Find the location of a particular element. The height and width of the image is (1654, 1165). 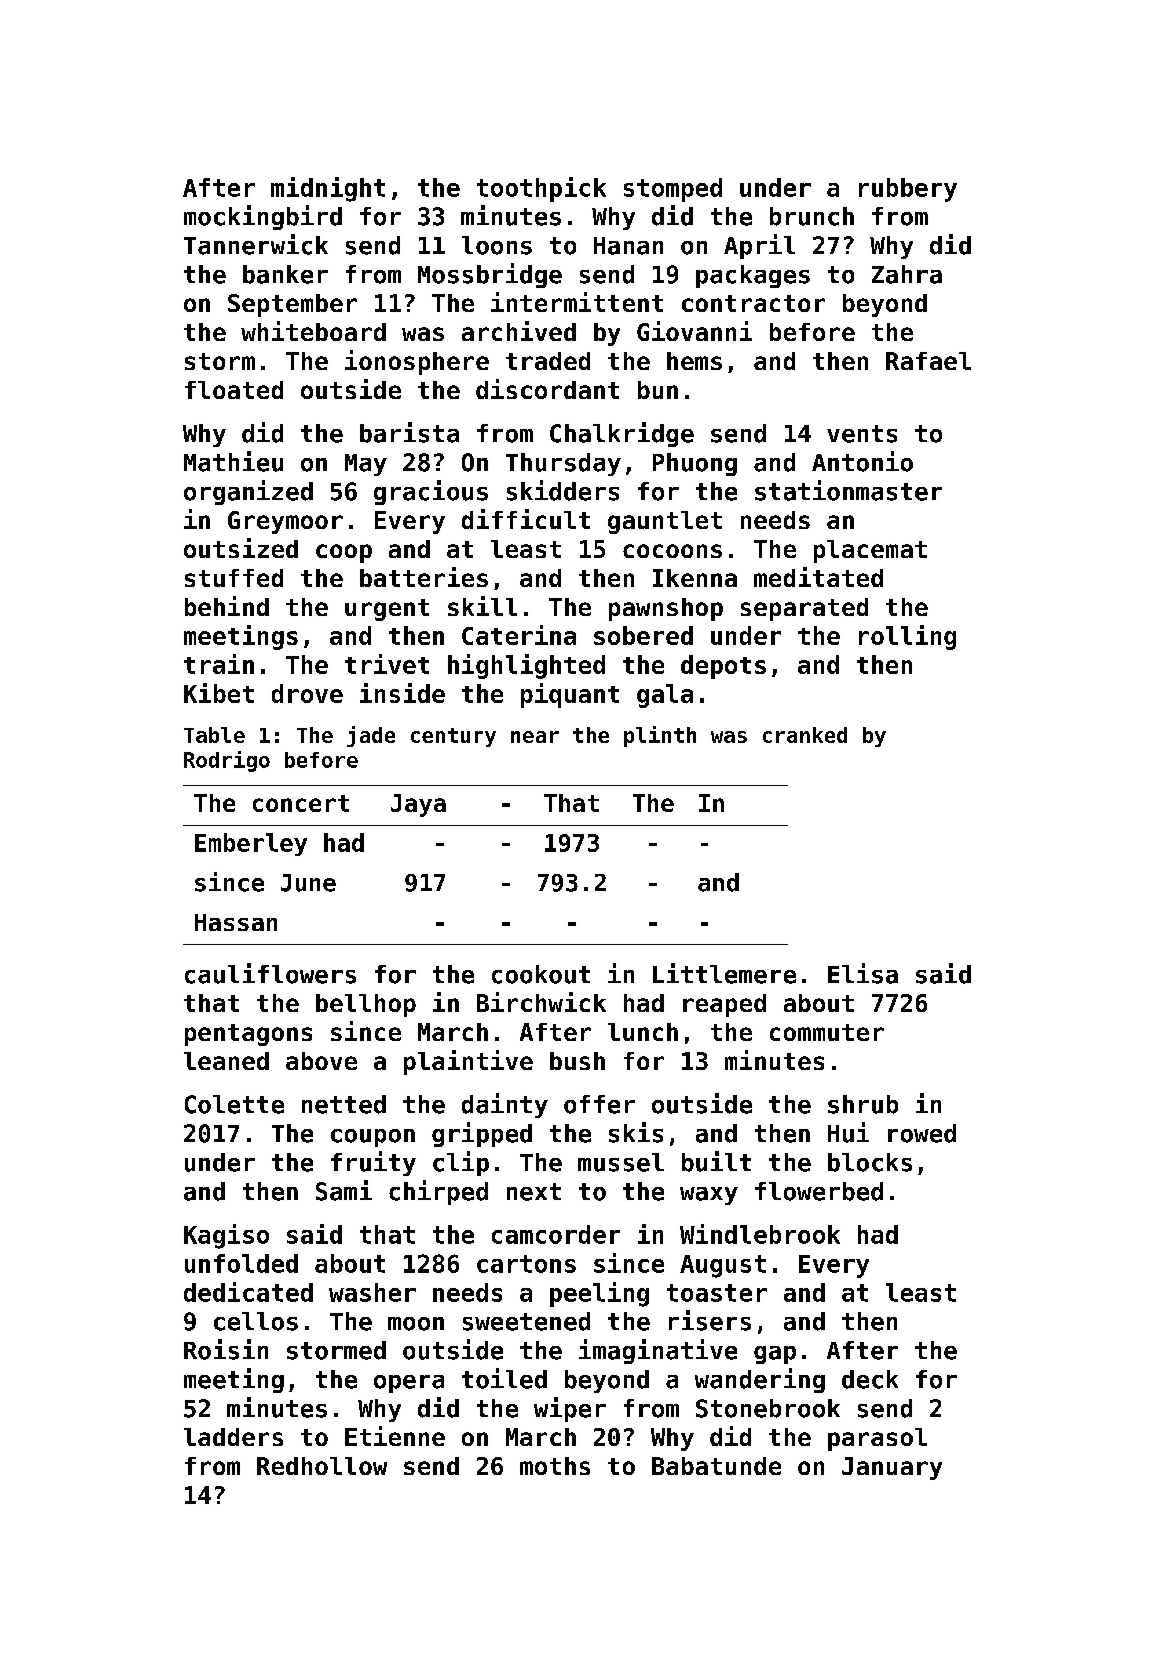

cookout is located at coordinates (541, 974).
